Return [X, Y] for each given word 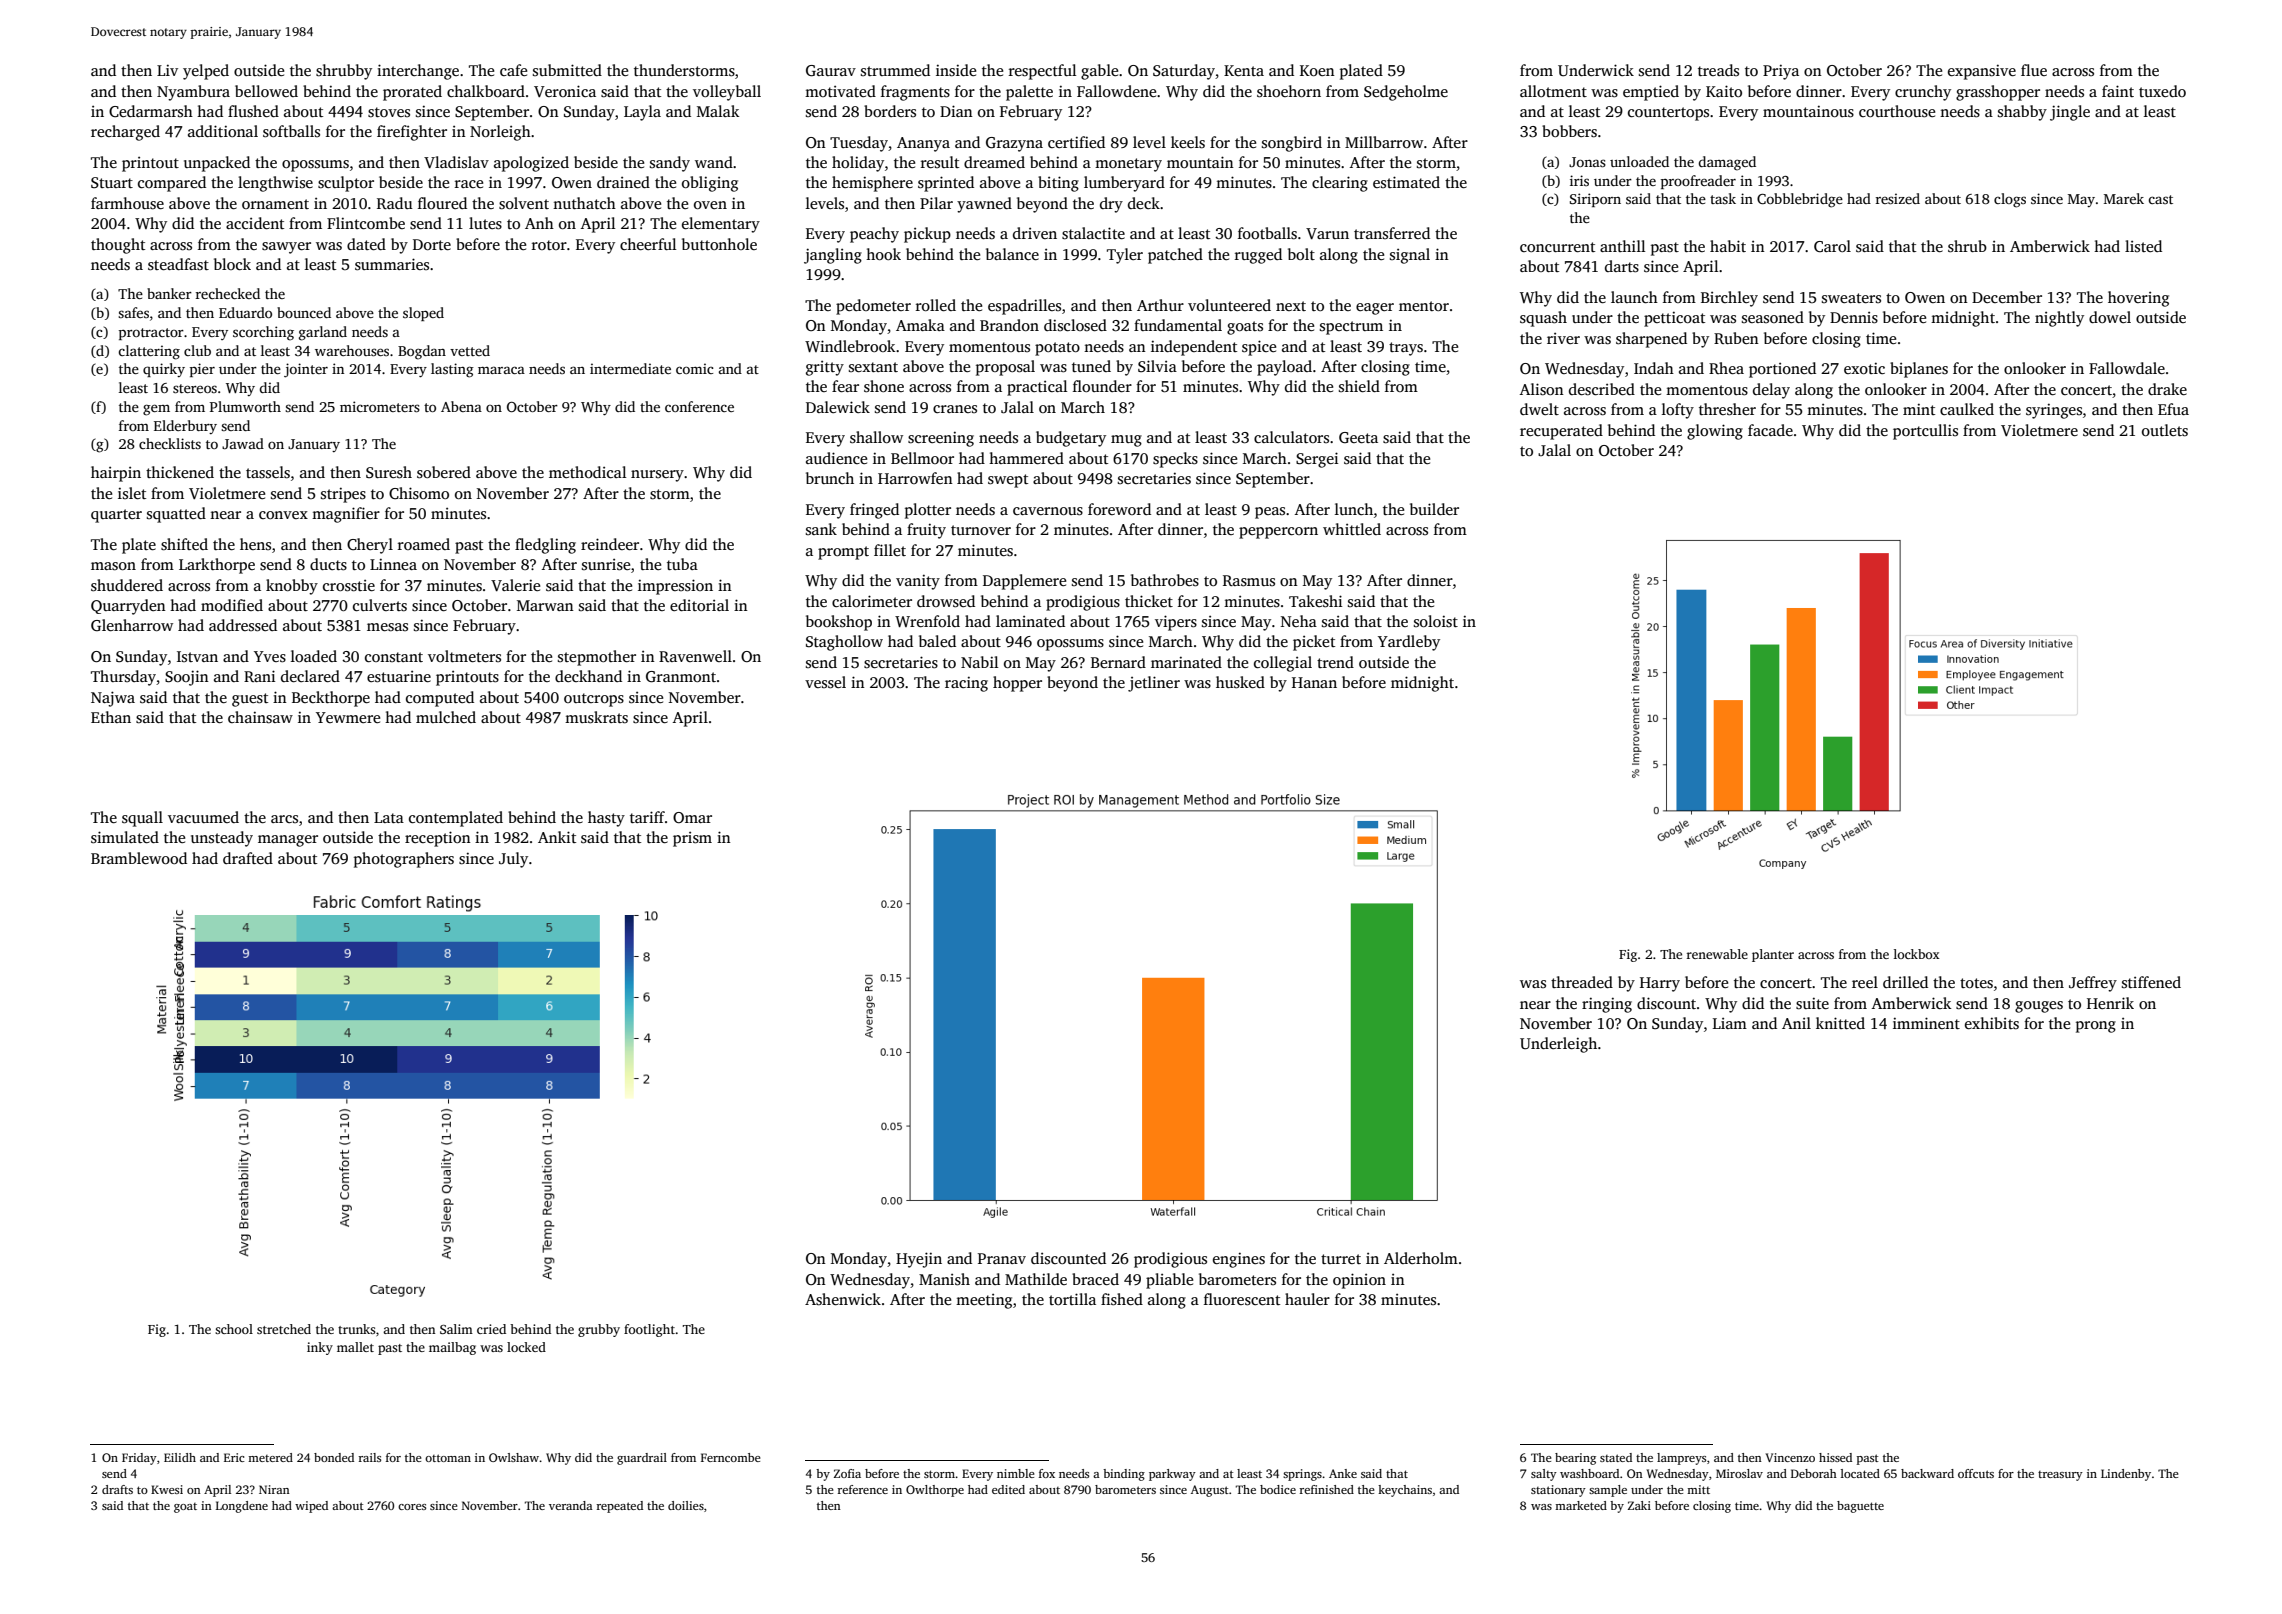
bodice [1278, 1489]
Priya [1781, 72]
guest [250, 700]
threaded [1582, 982]
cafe [513, 70]
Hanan [1314, 682]
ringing [1607, 1005]
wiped [311, 1507]
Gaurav [831, 71]
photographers [404, 860]
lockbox [1917, 954]
